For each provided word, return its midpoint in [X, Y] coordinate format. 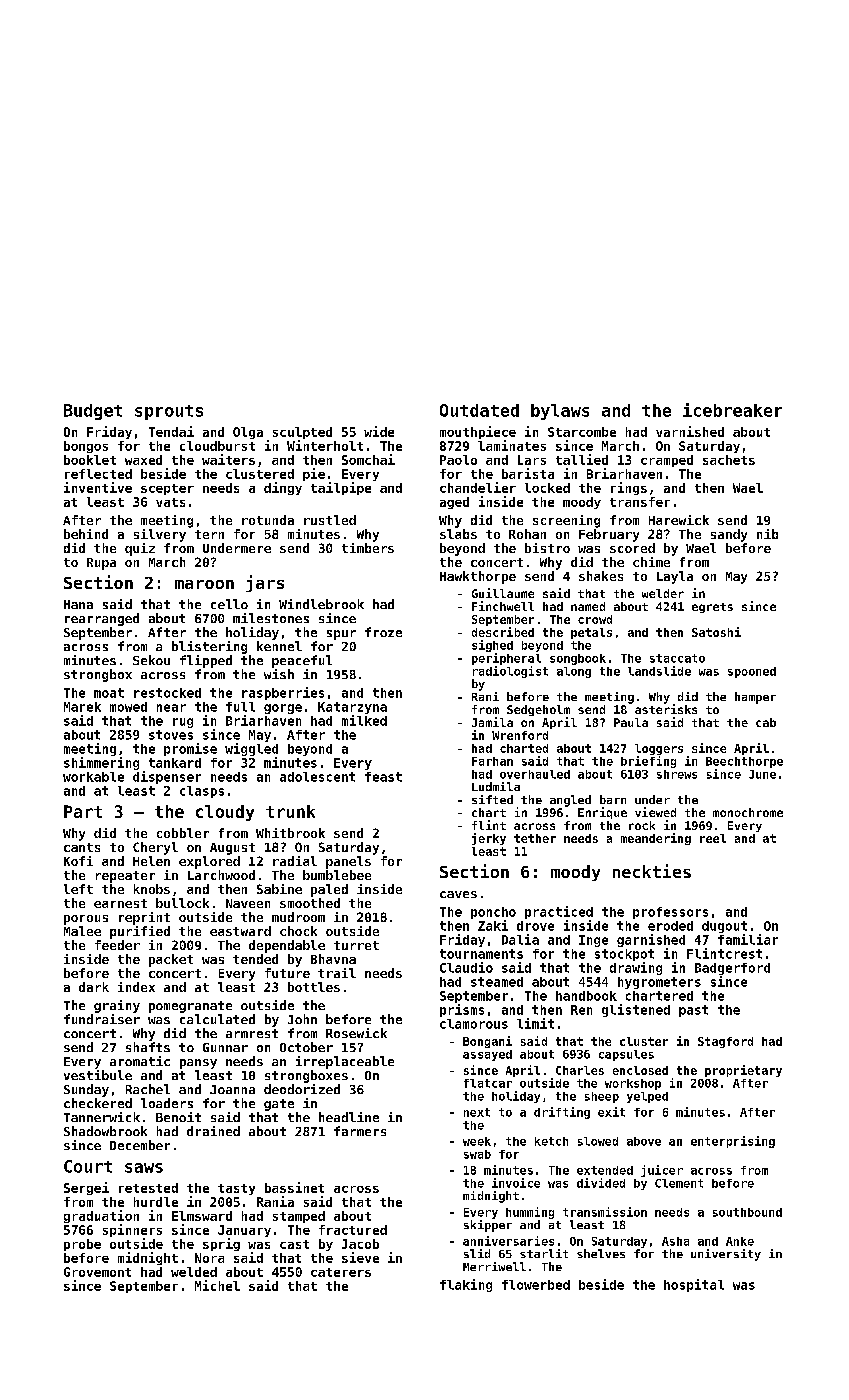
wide [379, 431]
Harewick [679, 520]
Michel [217, 1285]
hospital [694, 1285]
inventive [98, 487]
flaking [466, 1285]
